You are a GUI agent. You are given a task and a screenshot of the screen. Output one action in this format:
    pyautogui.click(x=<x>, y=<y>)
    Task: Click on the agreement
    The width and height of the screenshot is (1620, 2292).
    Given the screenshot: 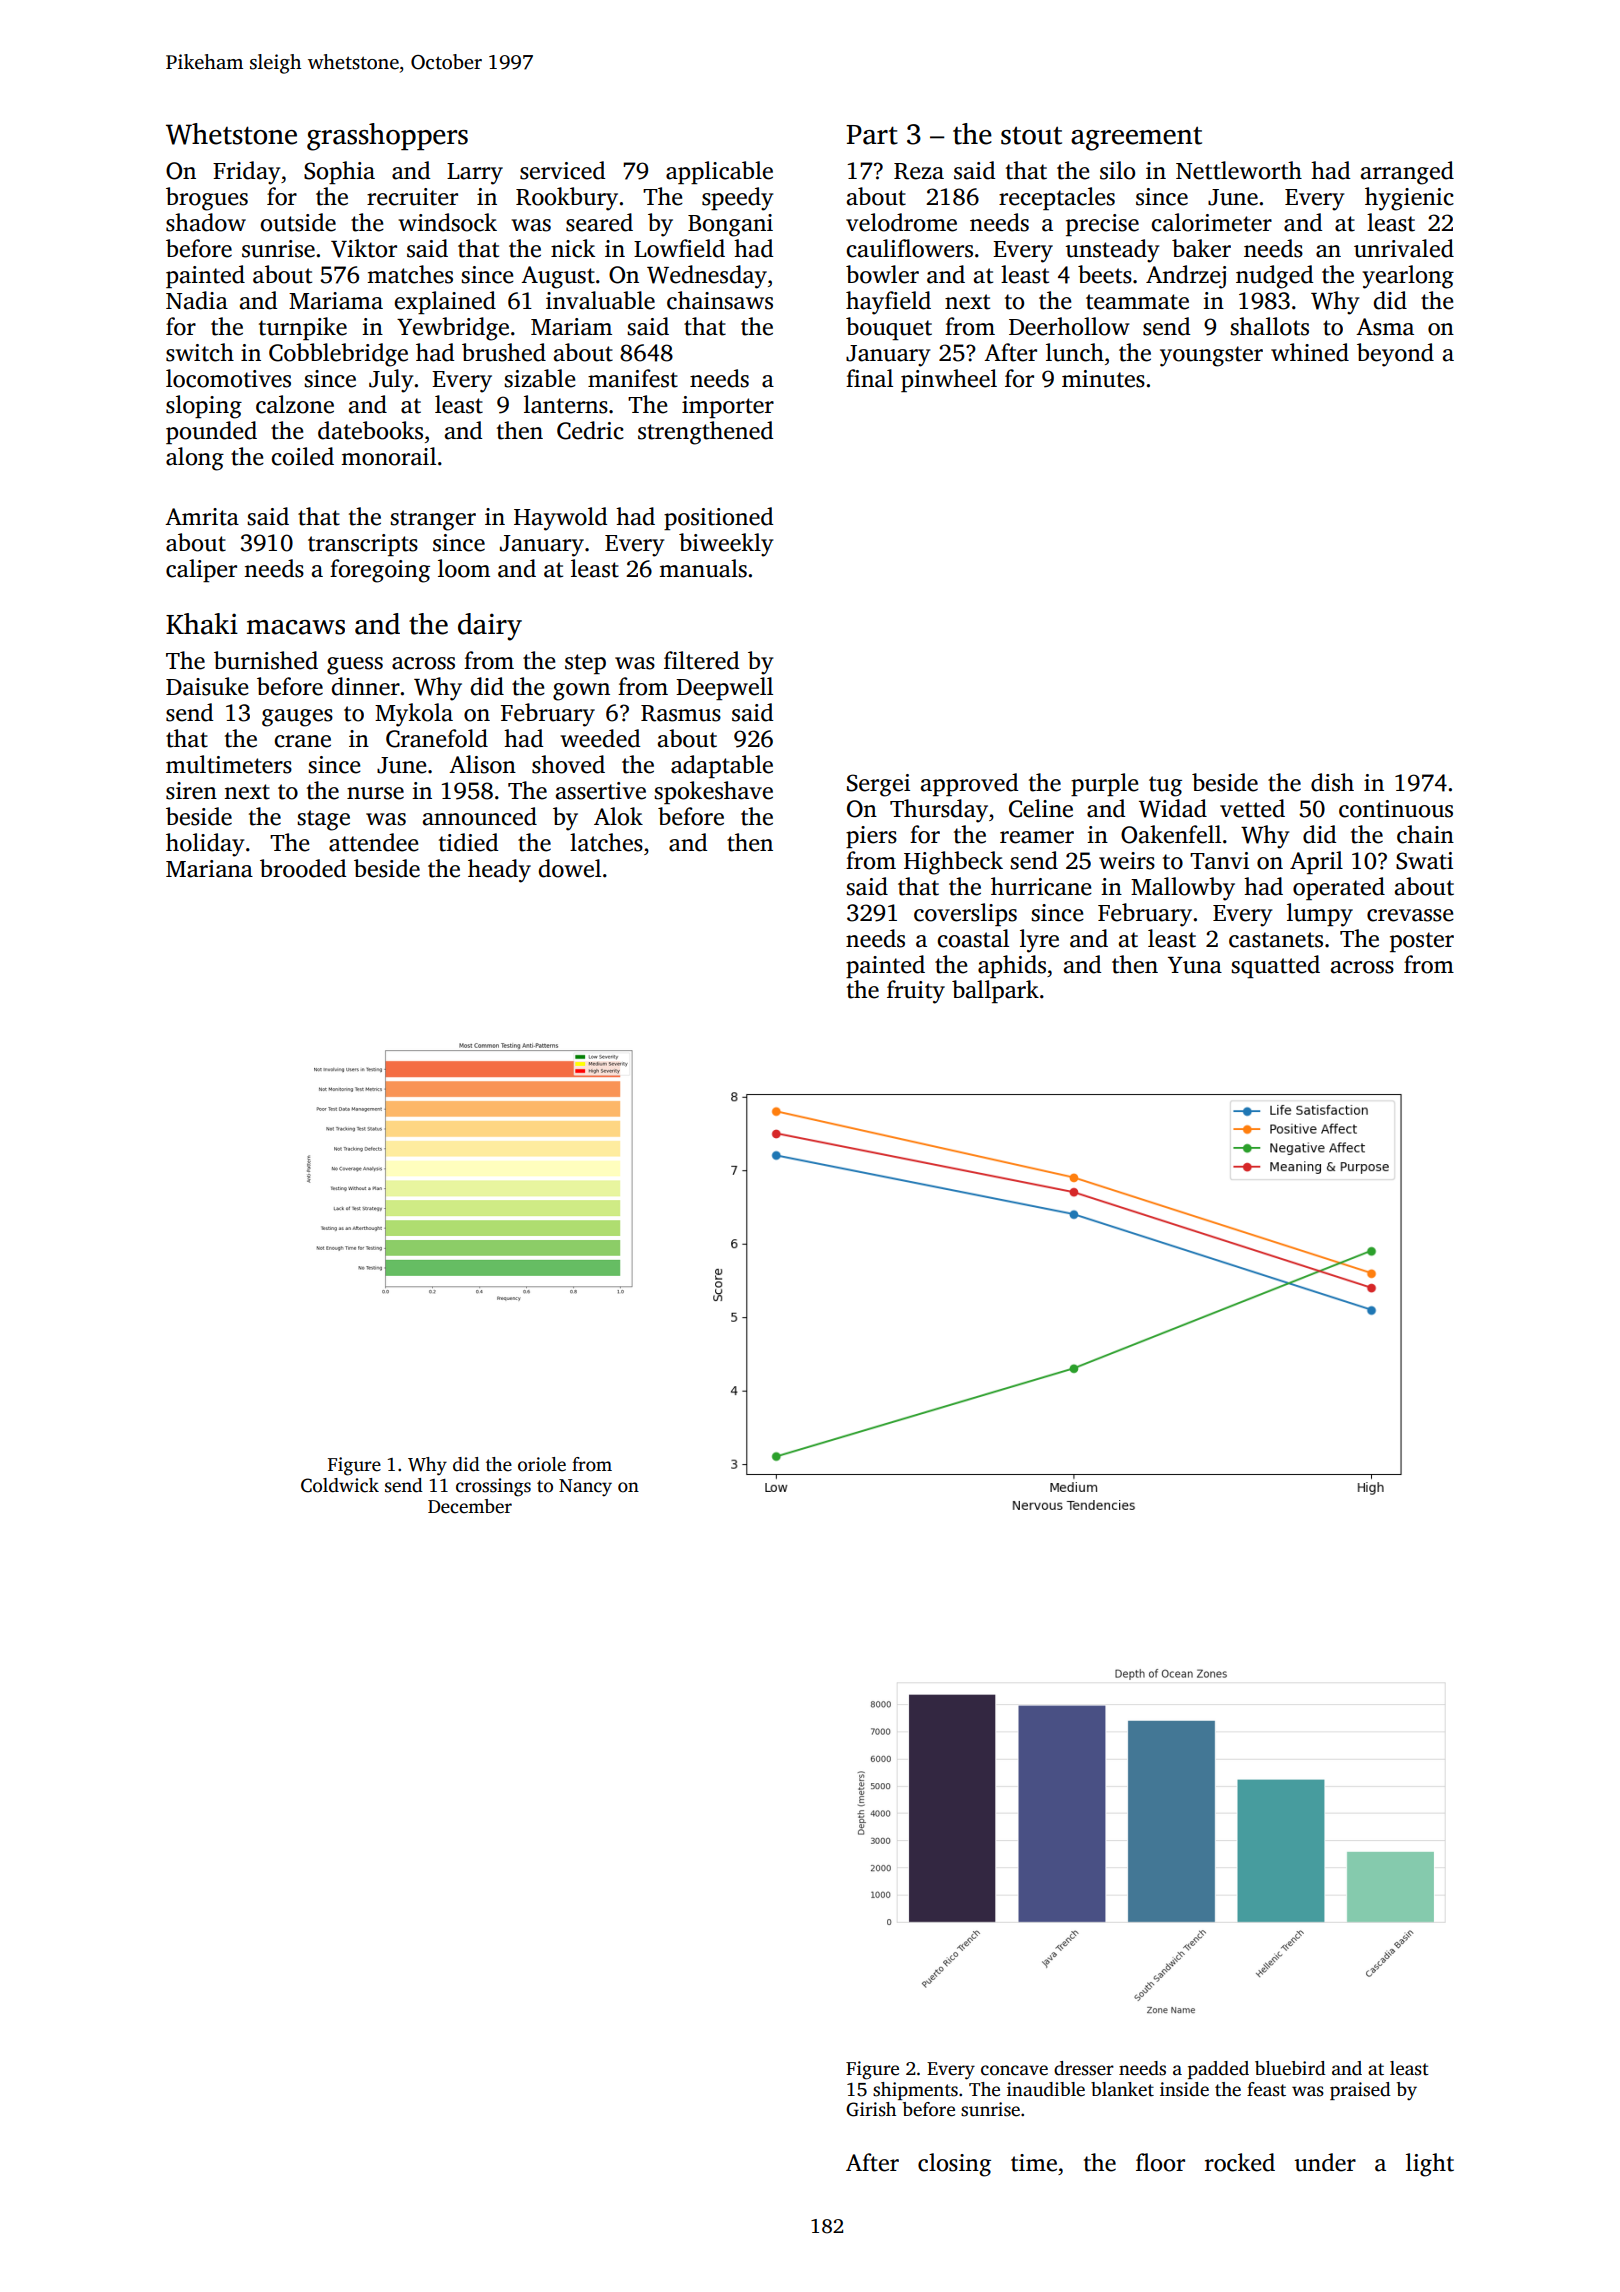 What is the action you would take?
    pyautogui.click(x=1136, y=139)
